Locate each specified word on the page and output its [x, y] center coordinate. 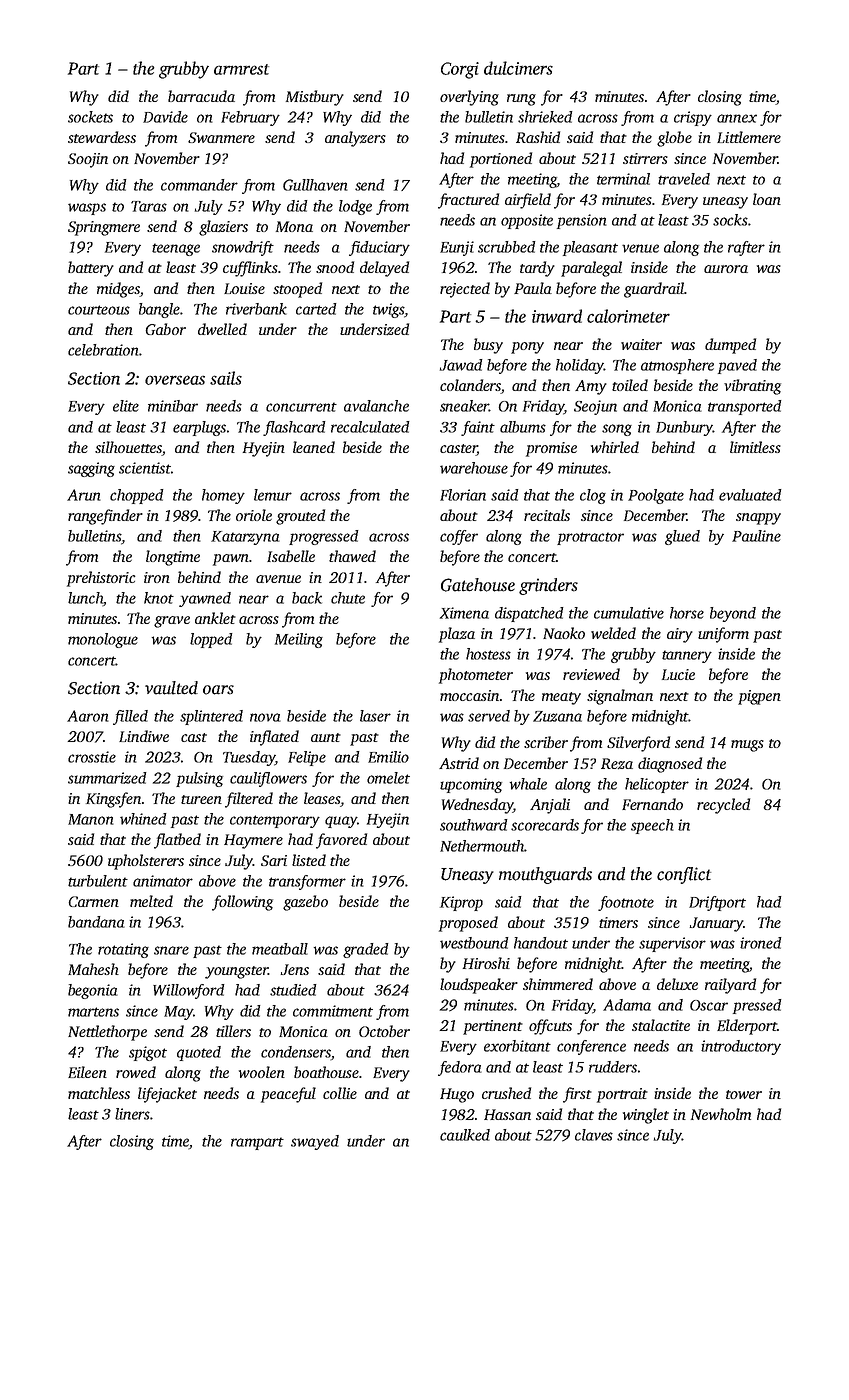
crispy [693, 118]
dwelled [222, 329]
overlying [469, 98]
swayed [315, 1142]
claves [594, 1135]
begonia [93, 991]
